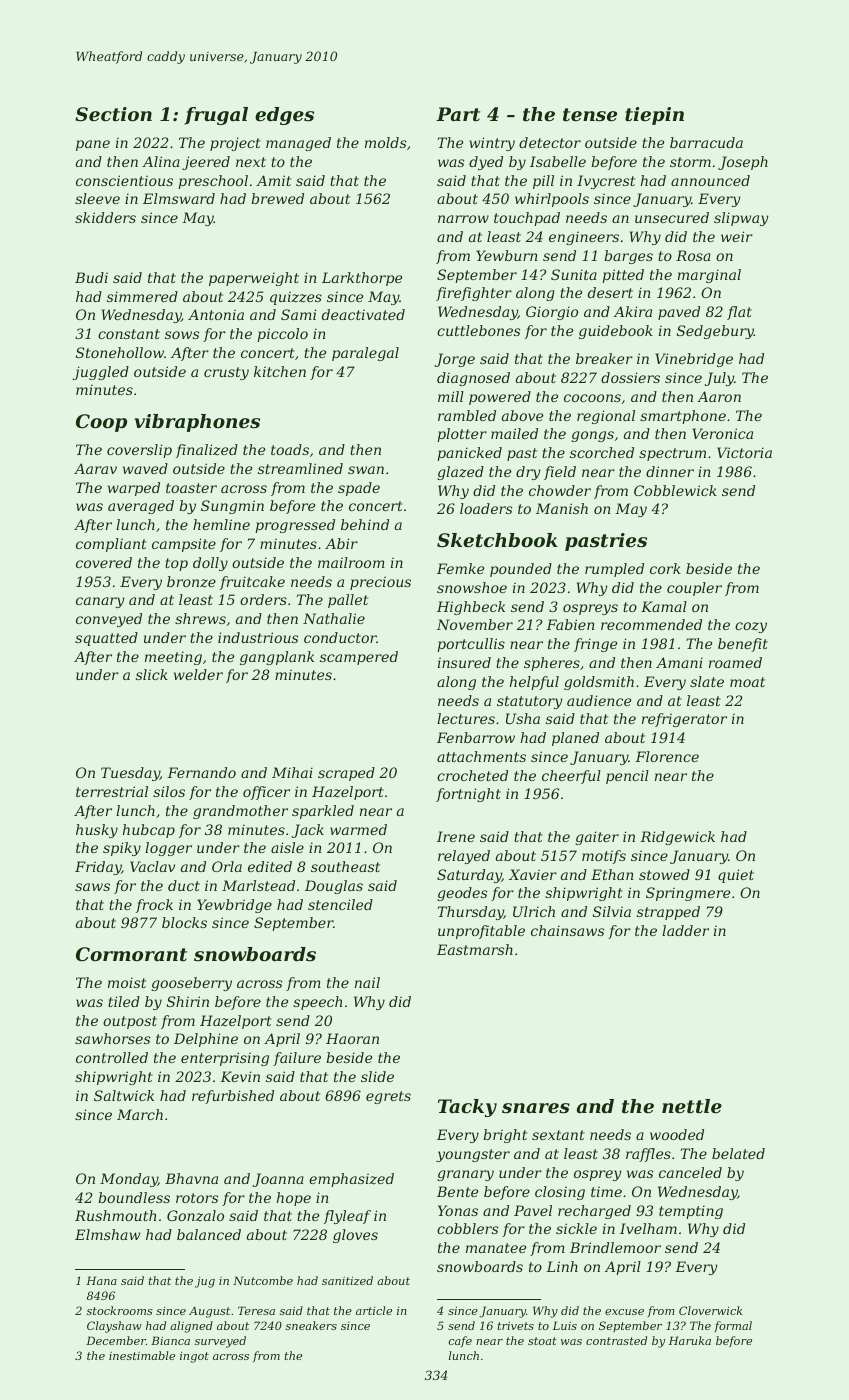 The width and height of the document is (849, 1400). Describe the element at coordinates (284, 116) in the document. I see `edges` at that location.
